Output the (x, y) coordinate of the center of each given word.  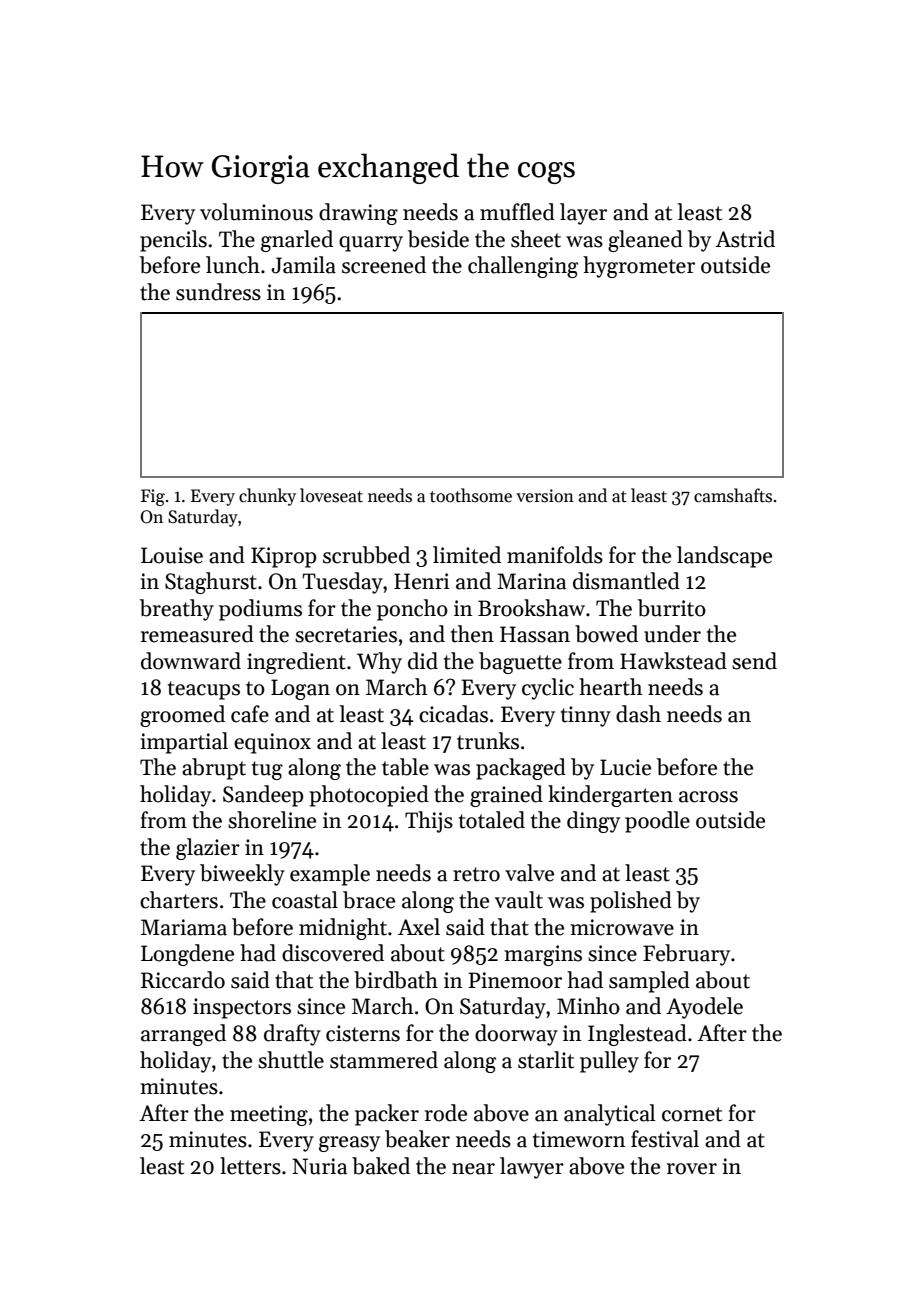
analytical (609, 1115)
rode (446, 1113)
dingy (593, 822)
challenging (523, 267)
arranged (183, 1035)
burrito (672, 608)
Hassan (535, 634)
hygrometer (639, 267)
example (330, 875)
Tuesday (342, 583)
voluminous (256, 212)
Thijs (429, 822)
